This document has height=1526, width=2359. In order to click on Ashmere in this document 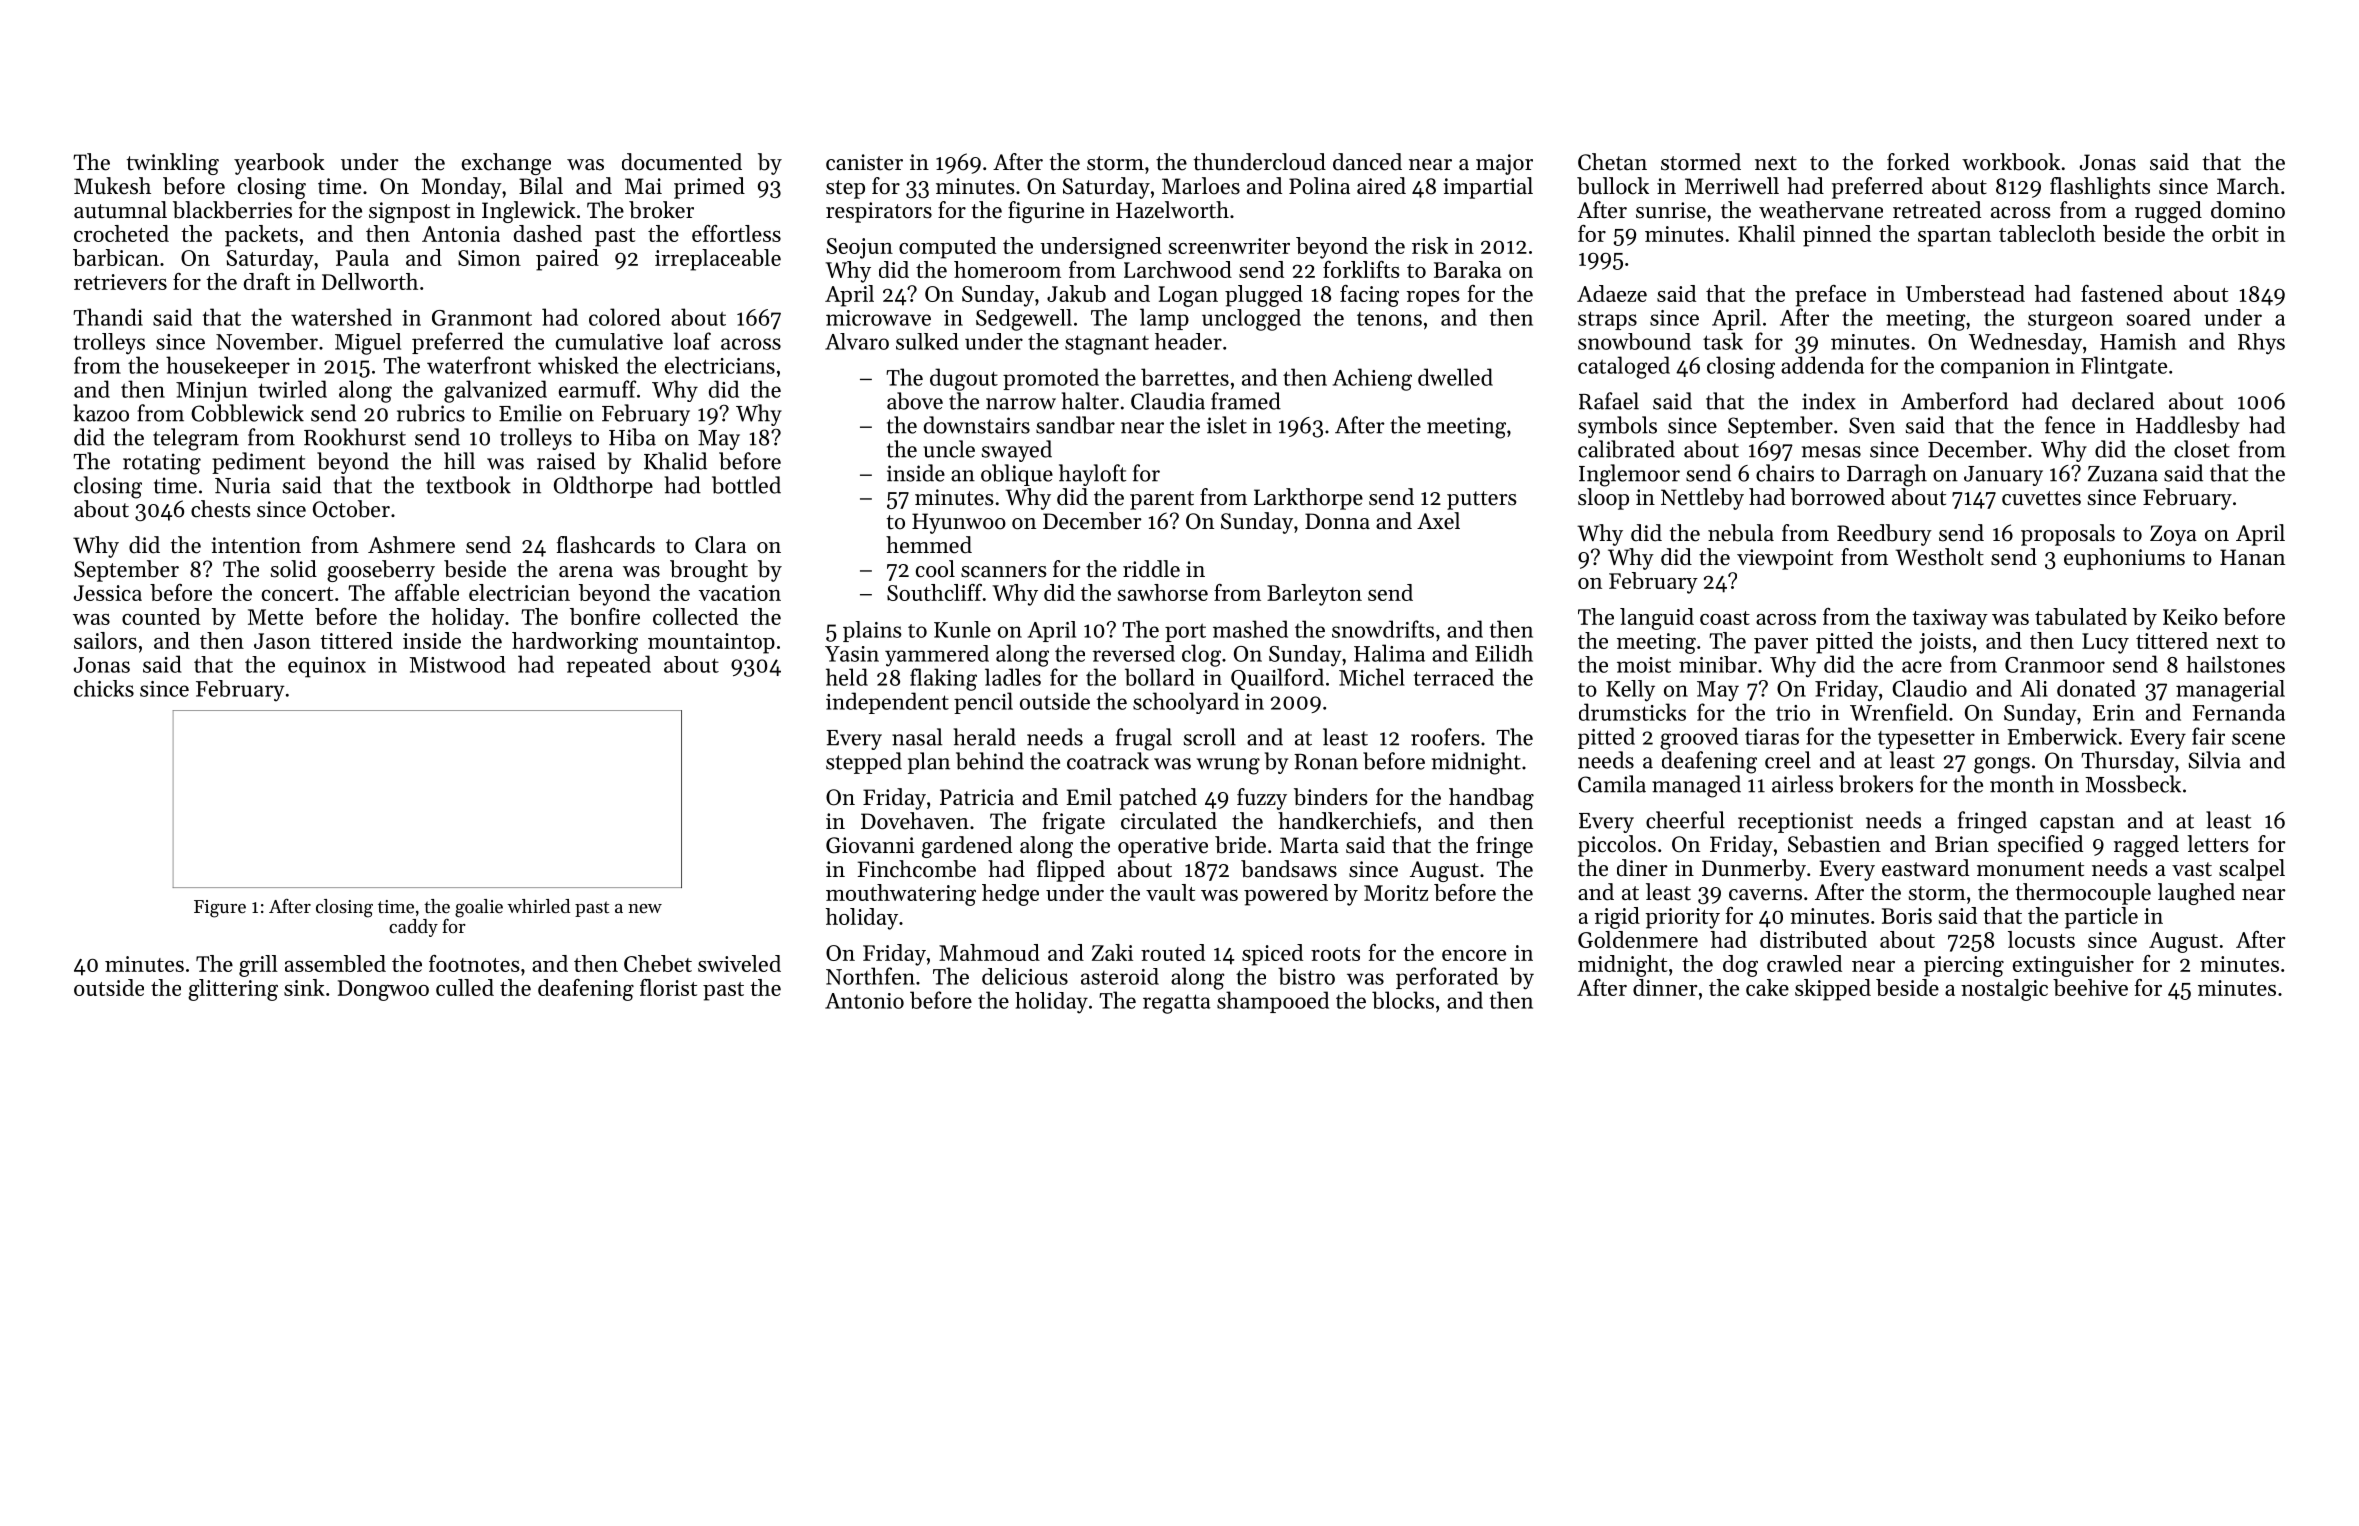, I will do `click(411, 545)`.
